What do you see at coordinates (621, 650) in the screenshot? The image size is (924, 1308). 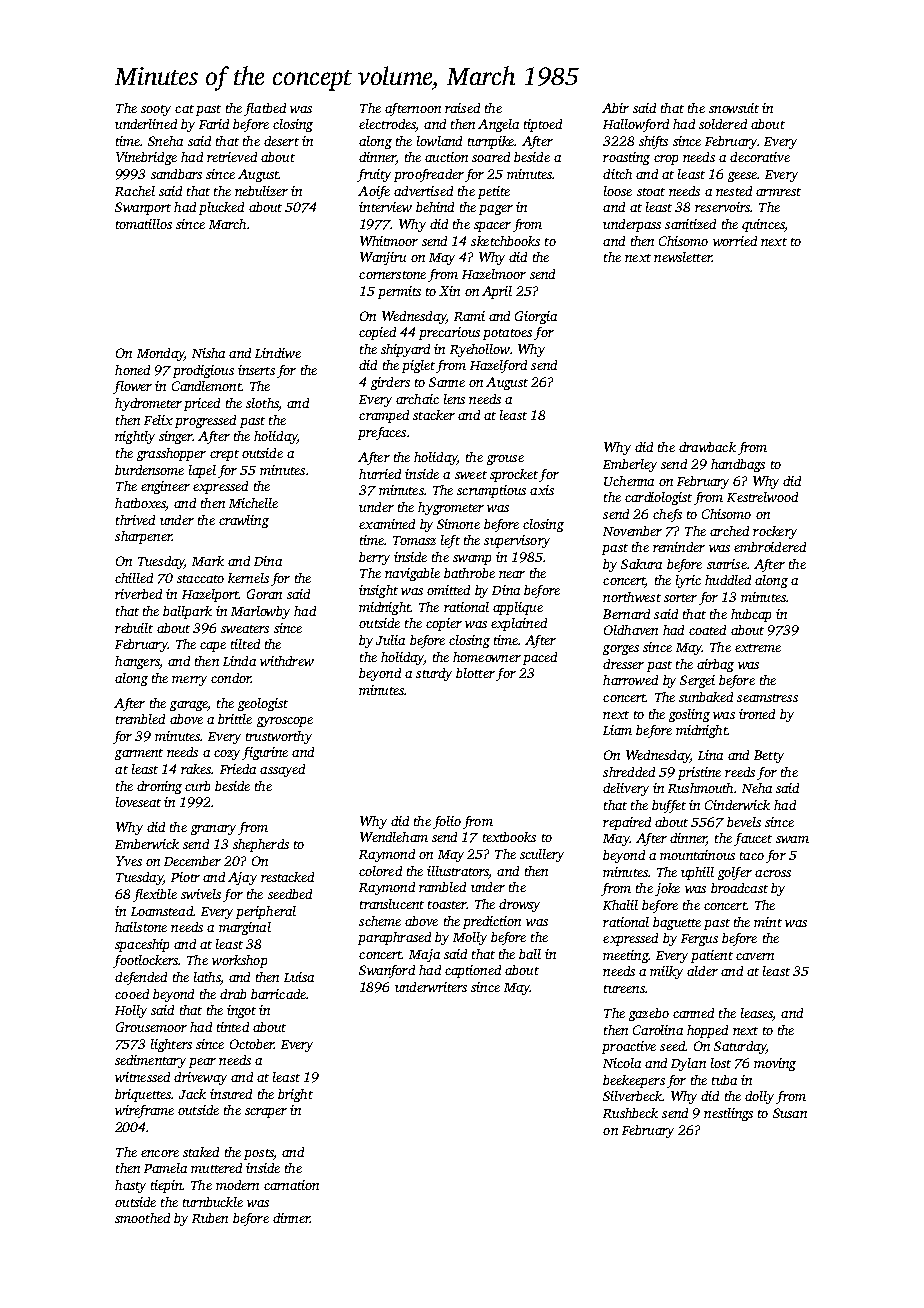 I see `gorges` at bounding box center [621, 650].
